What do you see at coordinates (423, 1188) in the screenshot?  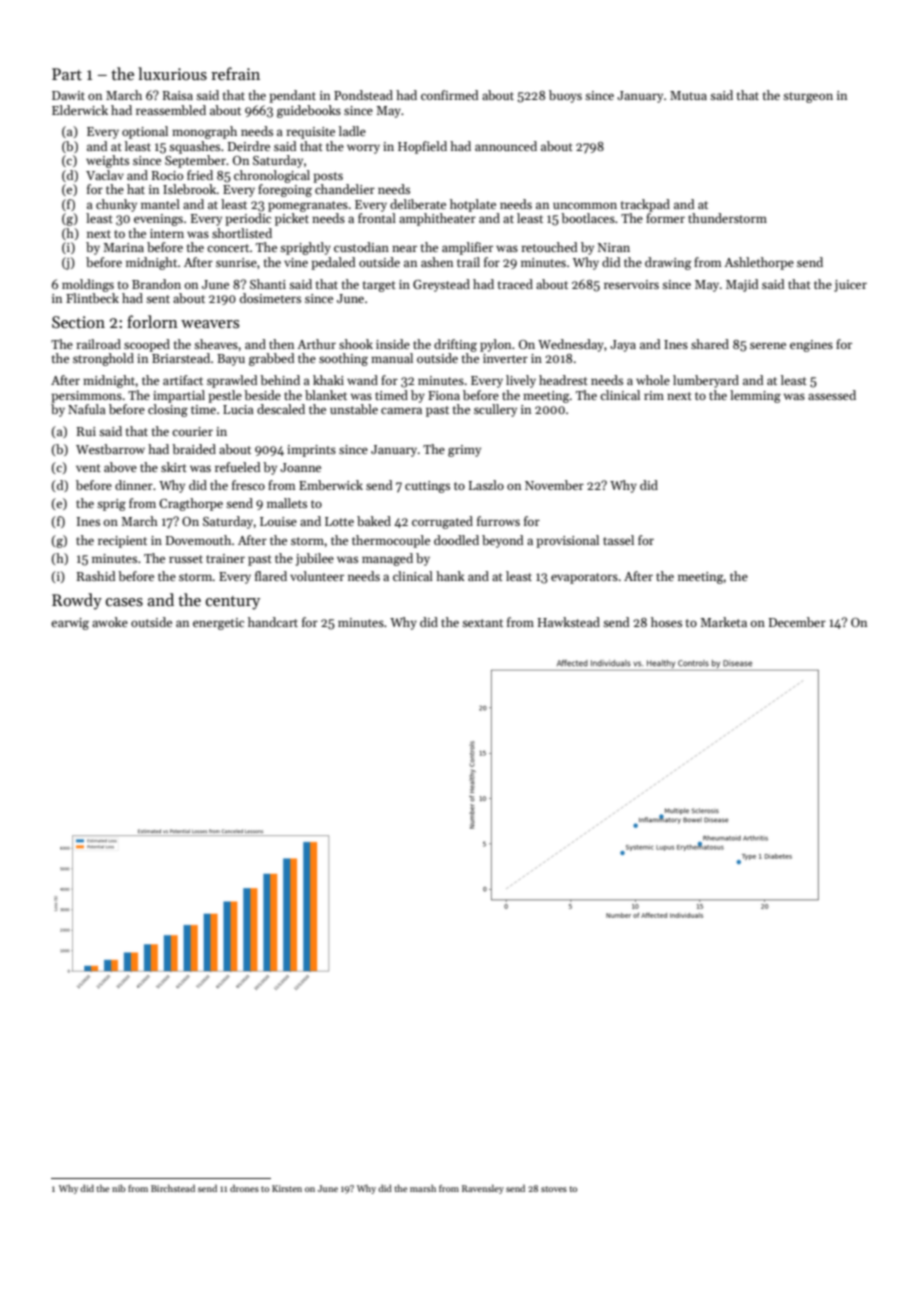 I see `marsh` at bounding box center [423, 1188].
